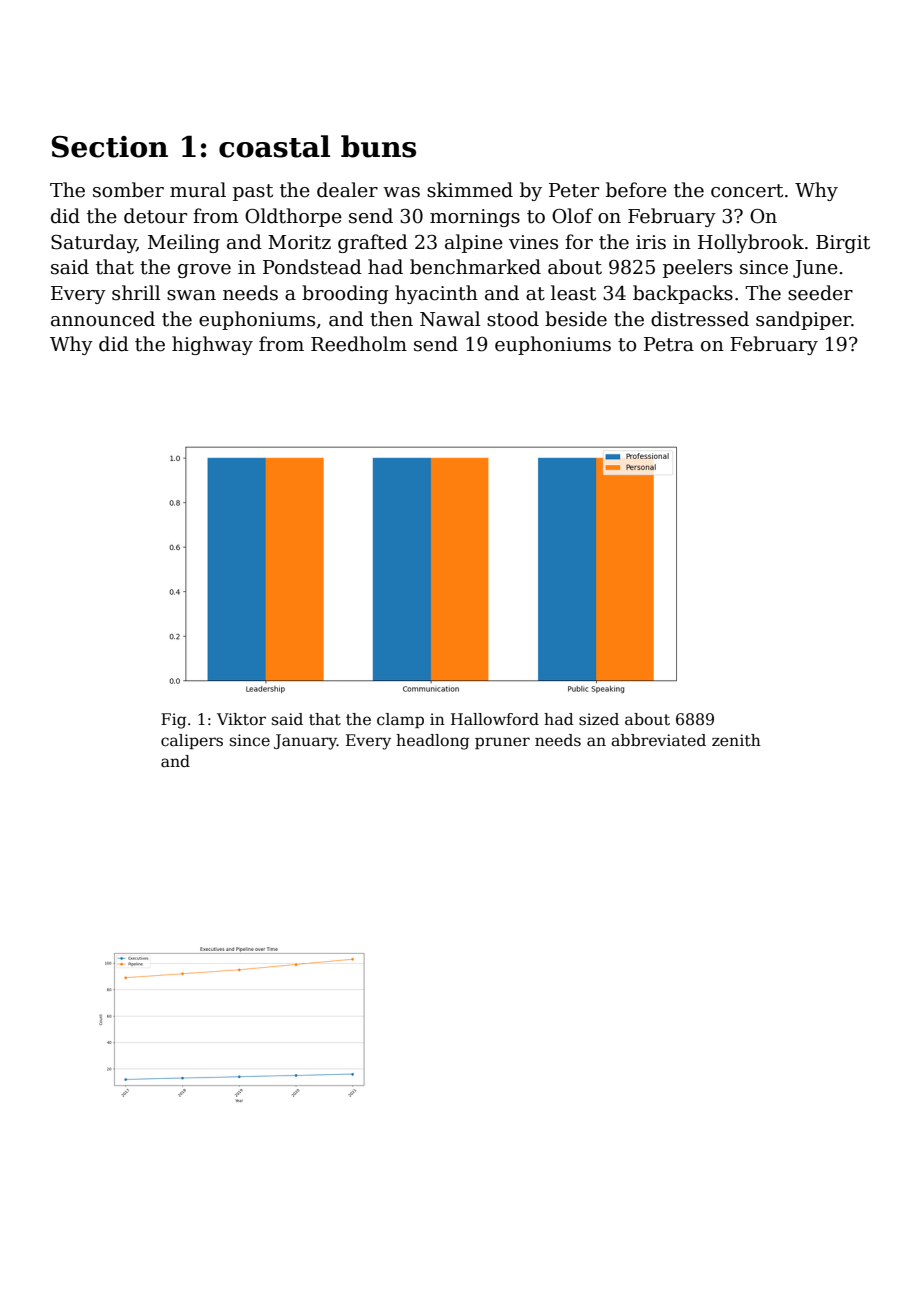 The height and width of the page is (1314, 924). What do you see at coordinates (359, 344) in the page?
I see `Reedholm` at bounding box center [359, 344].
